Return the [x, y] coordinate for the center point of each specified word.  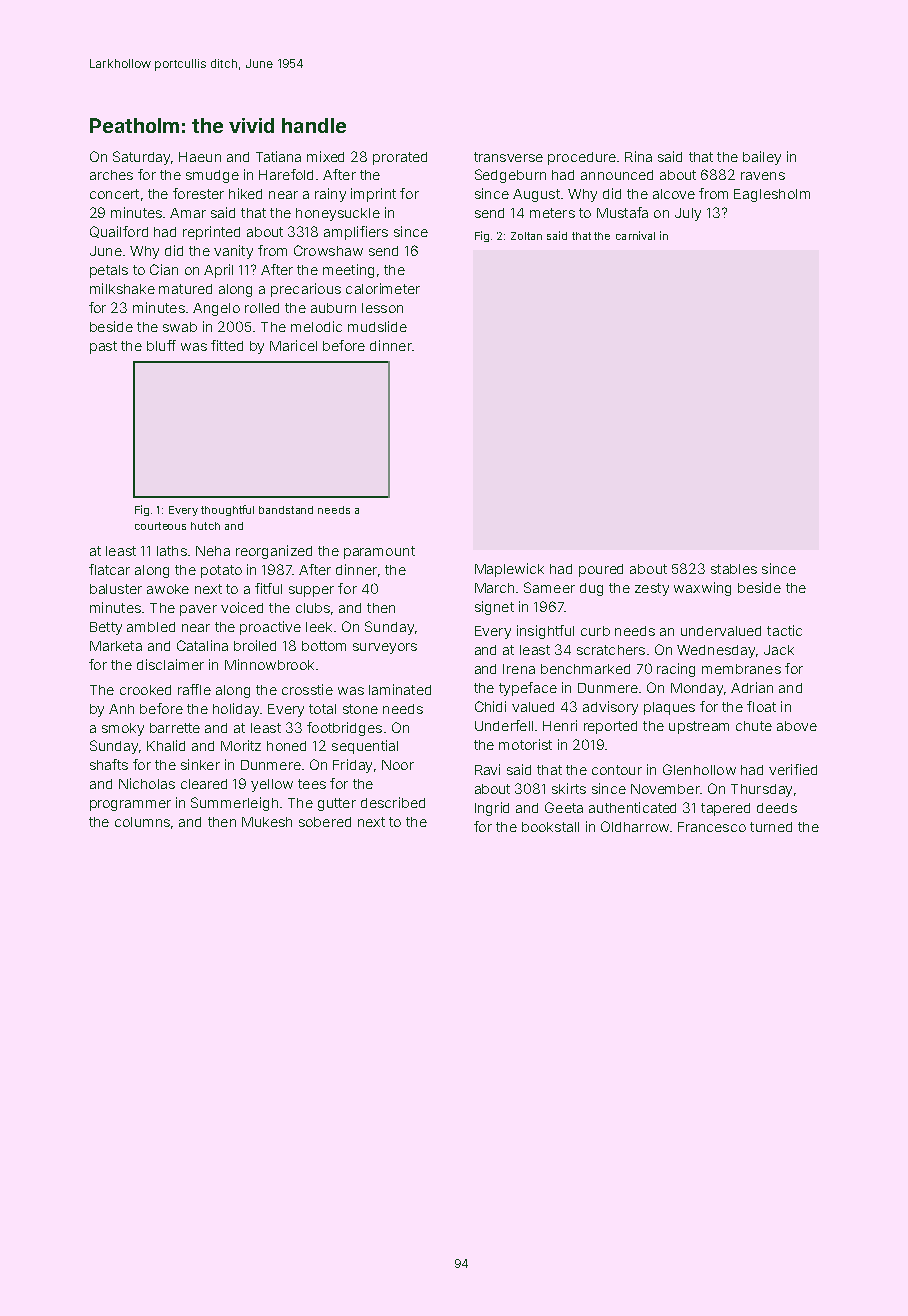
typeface [528, 689]
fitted [227, 345]
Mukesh [267, 822]
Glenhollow [699, 769]
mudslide [377, 326]
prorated [400, 158]
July [688, 214]
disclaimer [170, 664]
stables [734, 569]
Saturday [141, 158]
